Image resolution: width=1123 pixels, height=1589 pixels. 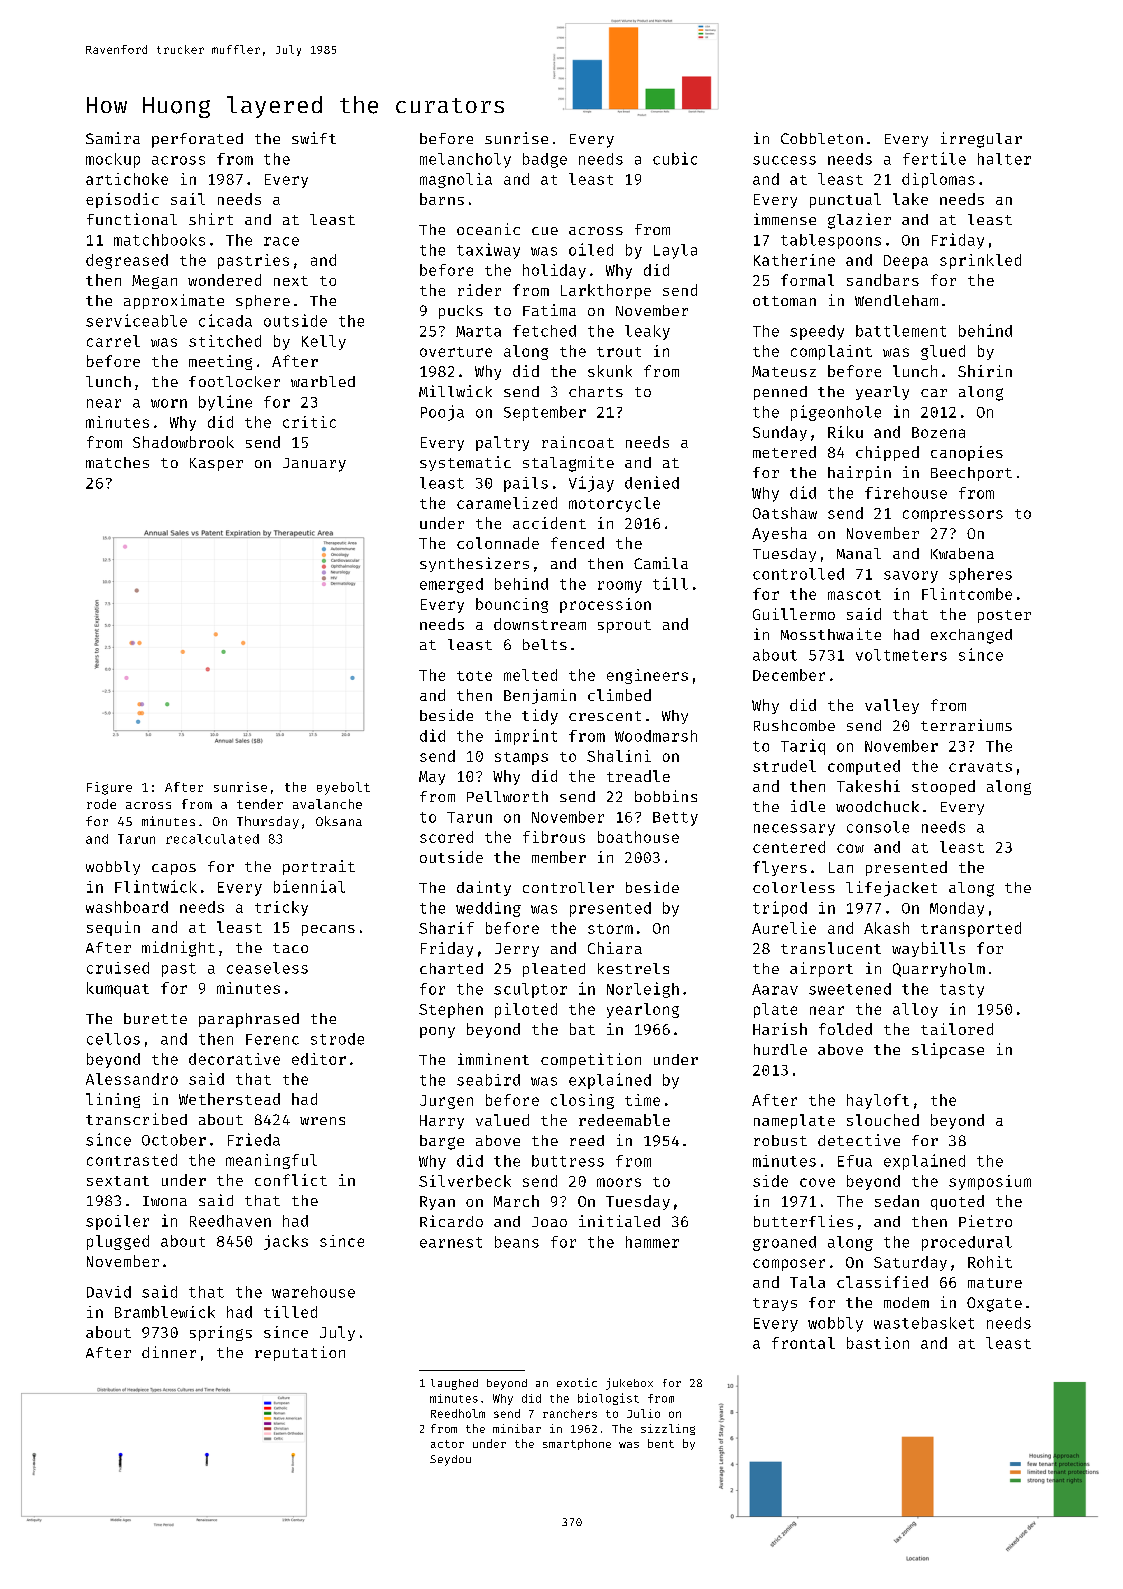 I want to click on Bozena, so click(x=938, y=432).
